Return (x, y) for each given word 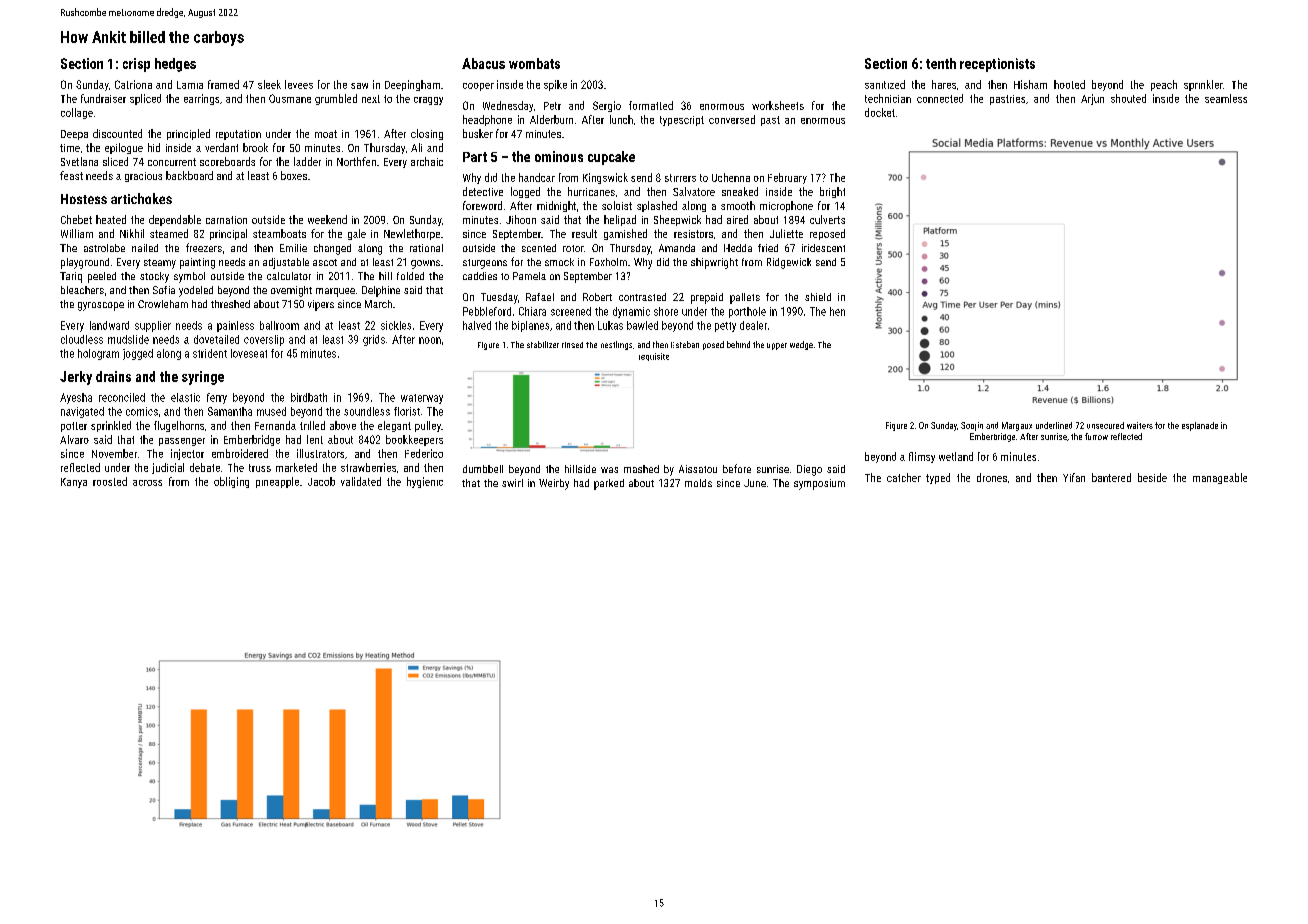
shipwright (714, 263)
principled (188, 134)
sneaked (740, 191)
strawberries (368, 467)
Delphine (381, 291)
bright (832, 192)
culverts (827, 219)
